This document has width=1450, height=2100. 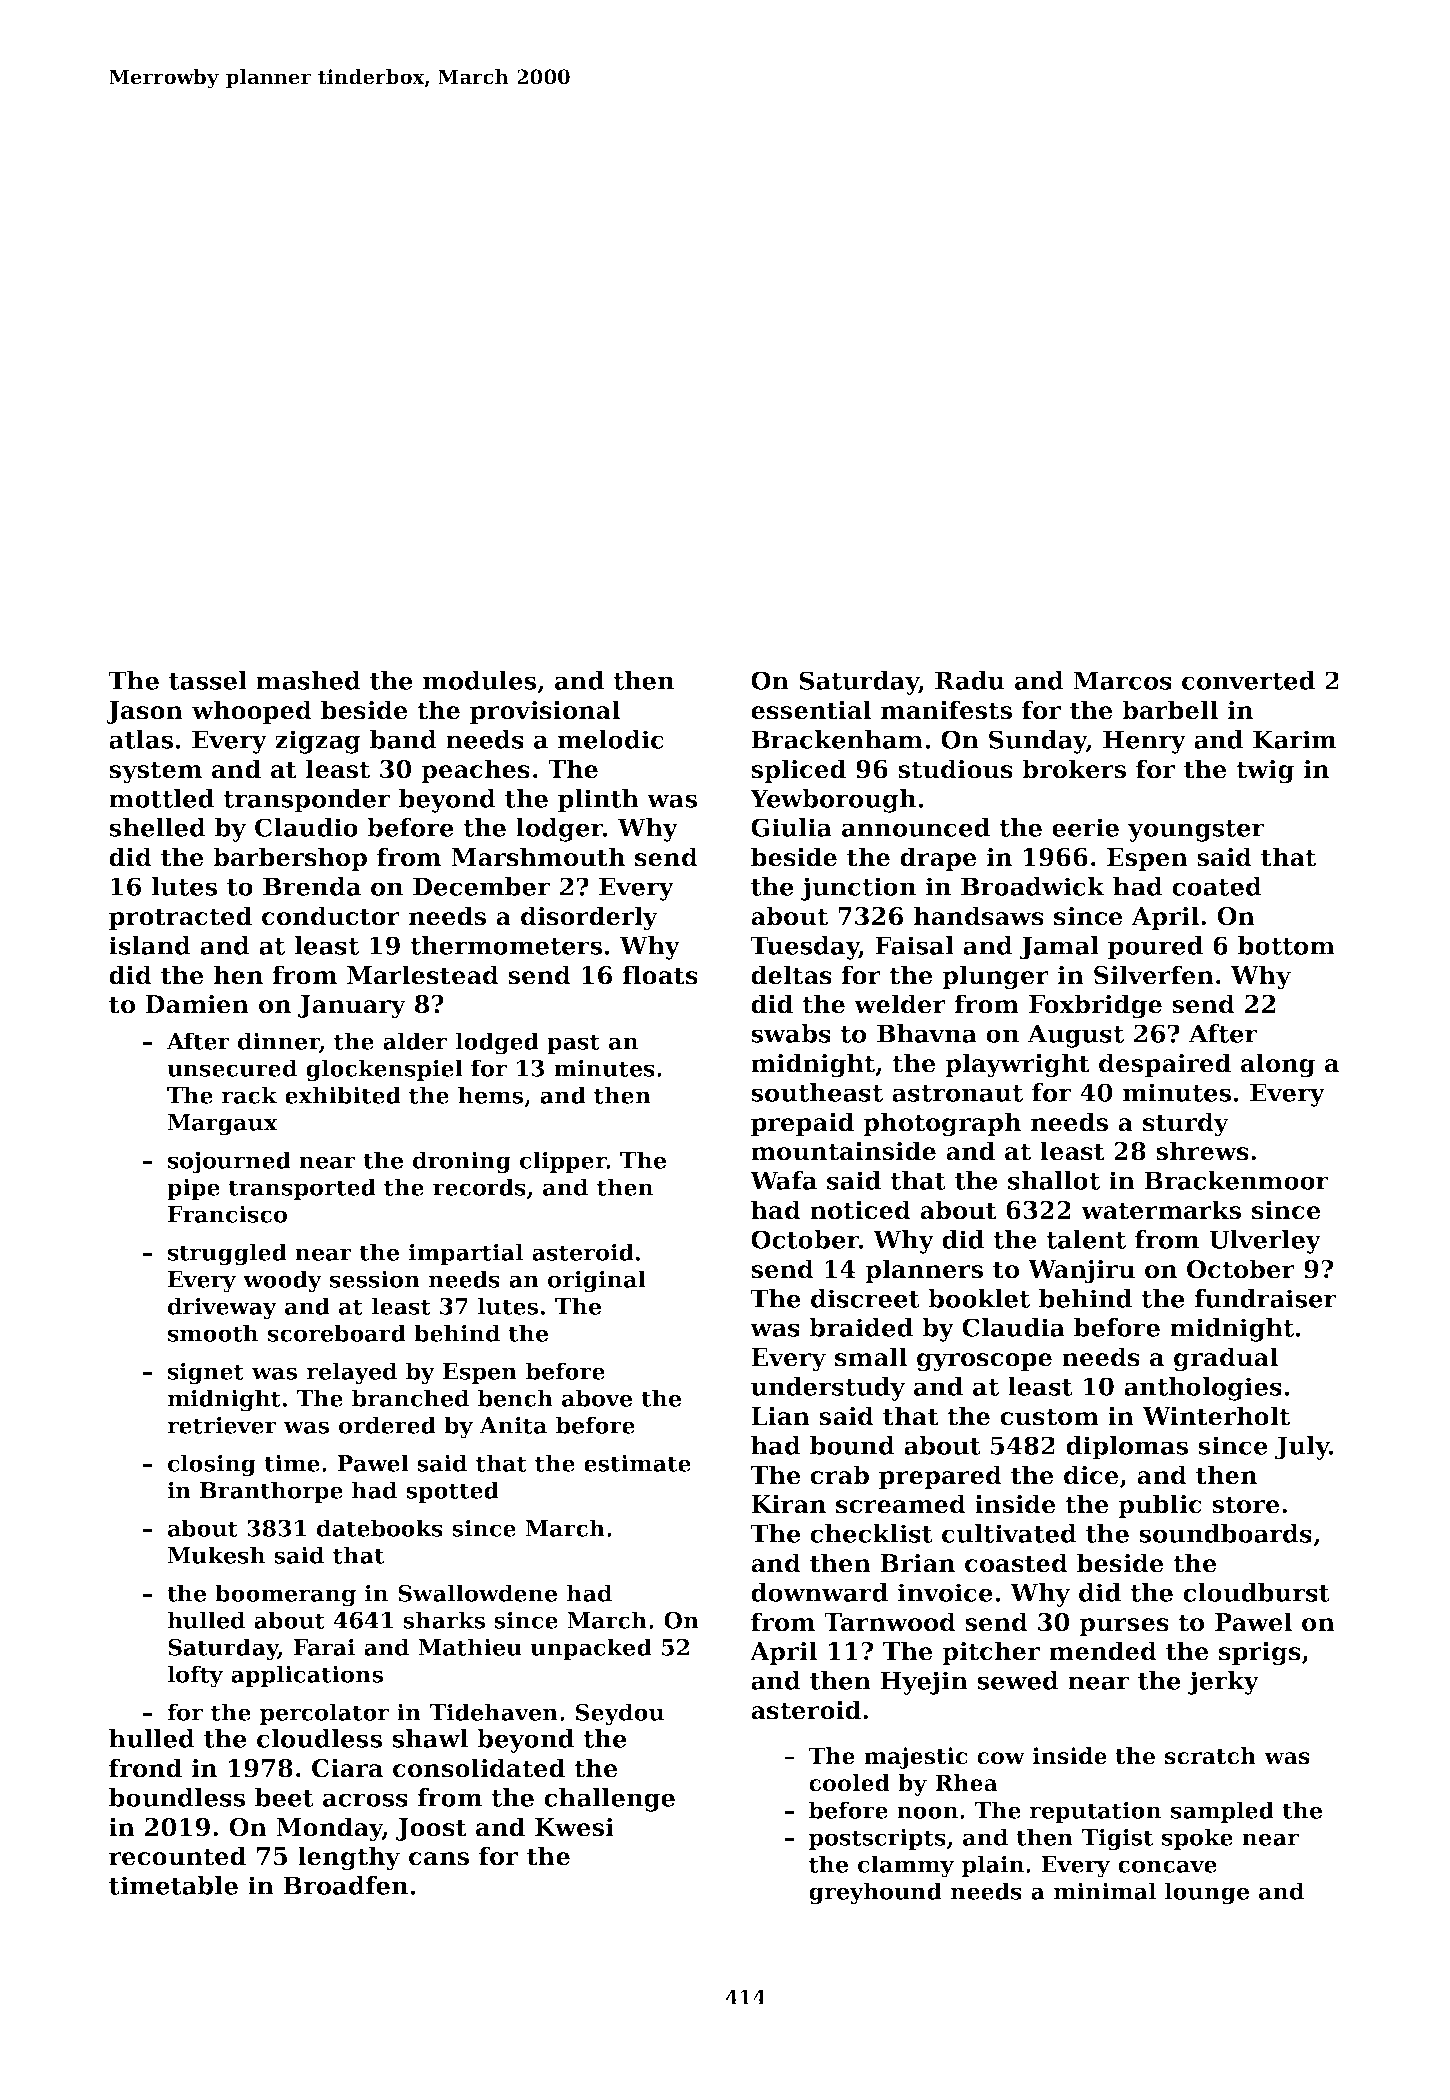 What do you see at coordinates (1196, 831) in the document?
I see `youngster` at bounding box center [1196, 831].
